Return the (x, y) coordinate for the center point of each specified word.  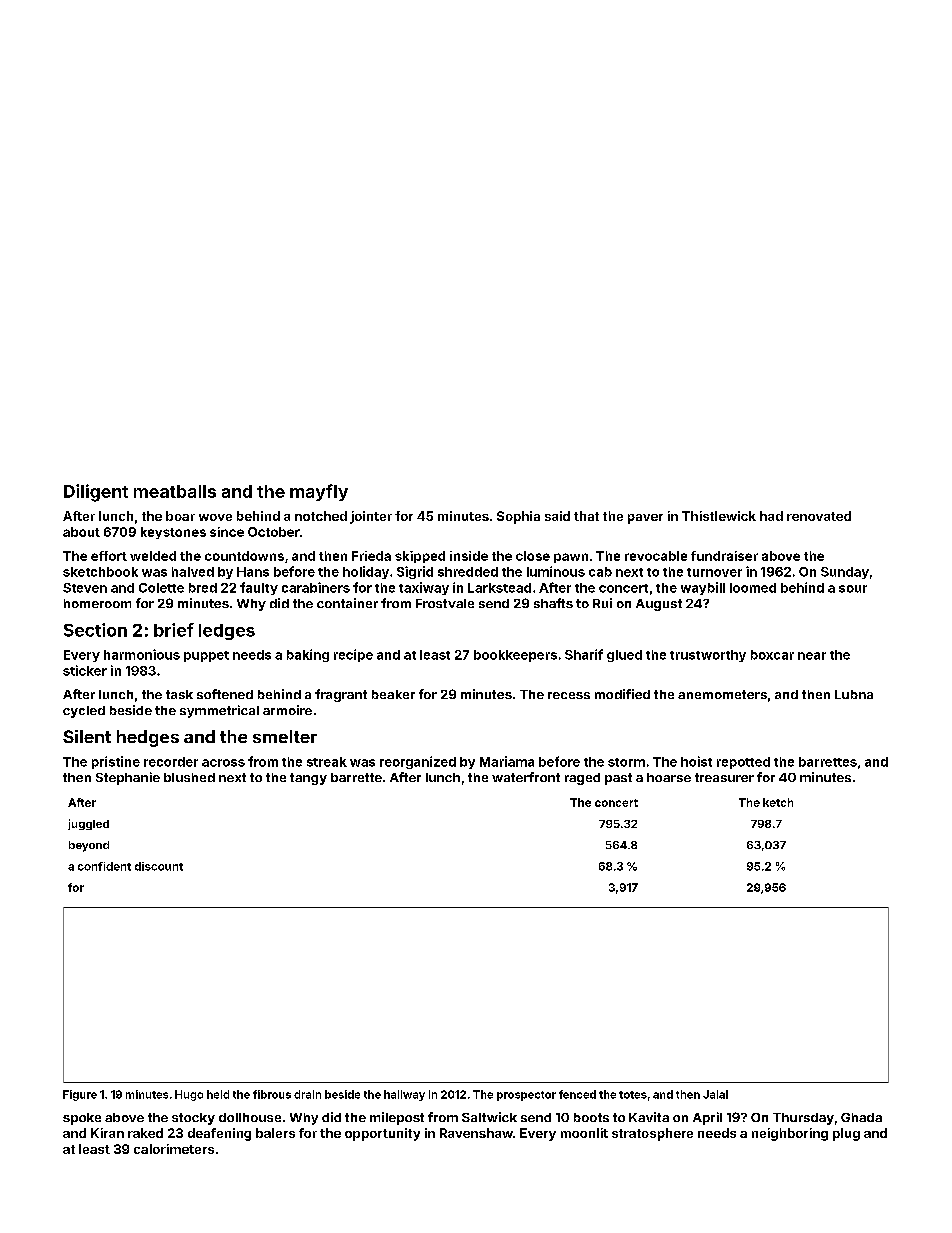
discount (159, 866)
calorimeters (174, 1149)
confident (104, 866)
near (812, 656)
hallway (404, 1095)
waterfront (526, 777)
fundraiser (724, 556)
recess (569, 695)
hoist (696, 761)
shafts (553, 603)
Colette (161, 588)
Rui (602, 603)
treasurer (724, 777)
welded (153, 556)
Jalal (715, 1094)
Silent (87, 736)
